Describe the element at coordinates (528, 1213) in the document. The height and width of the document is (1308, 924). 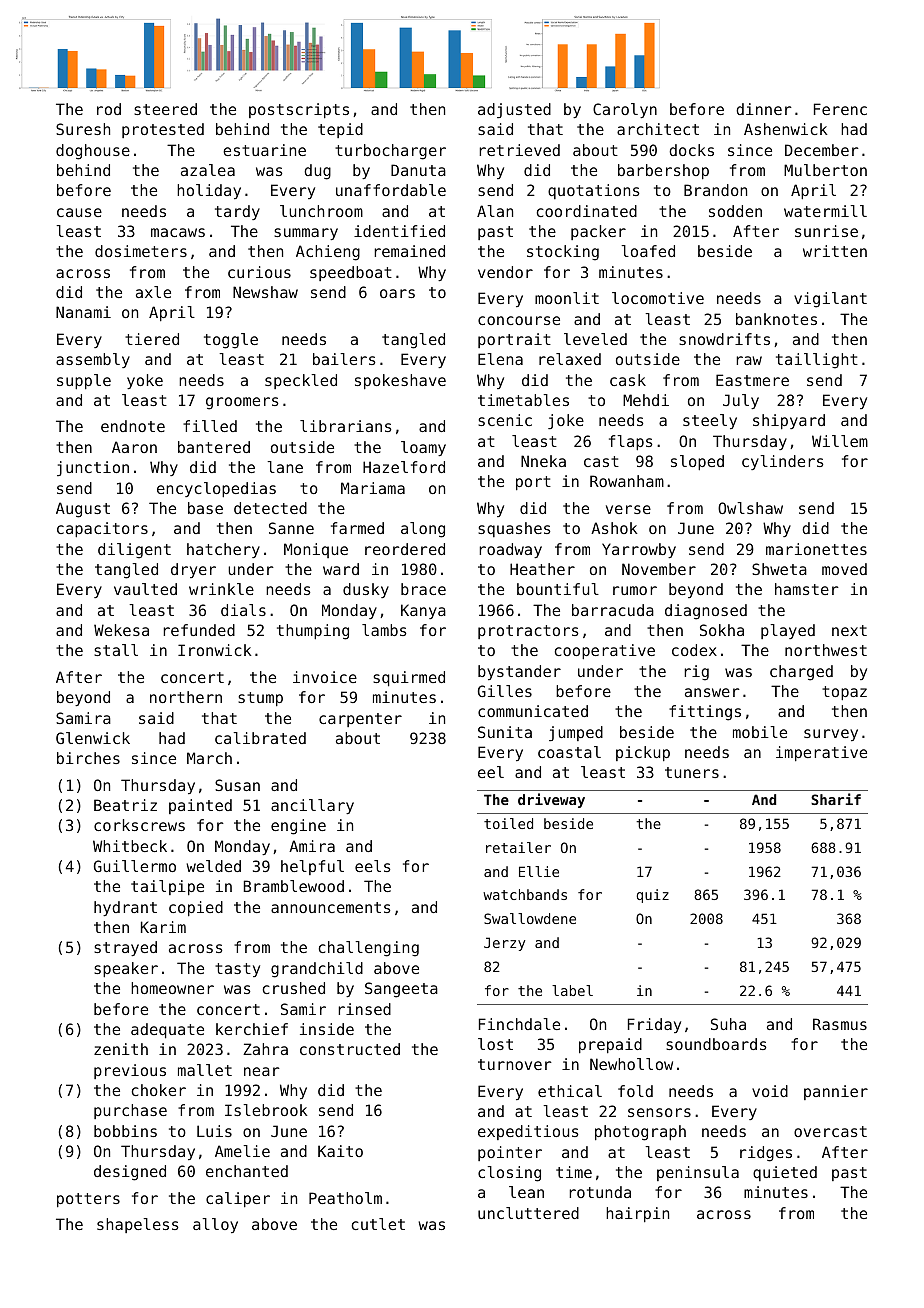
I see `uncluttered` at that location.
